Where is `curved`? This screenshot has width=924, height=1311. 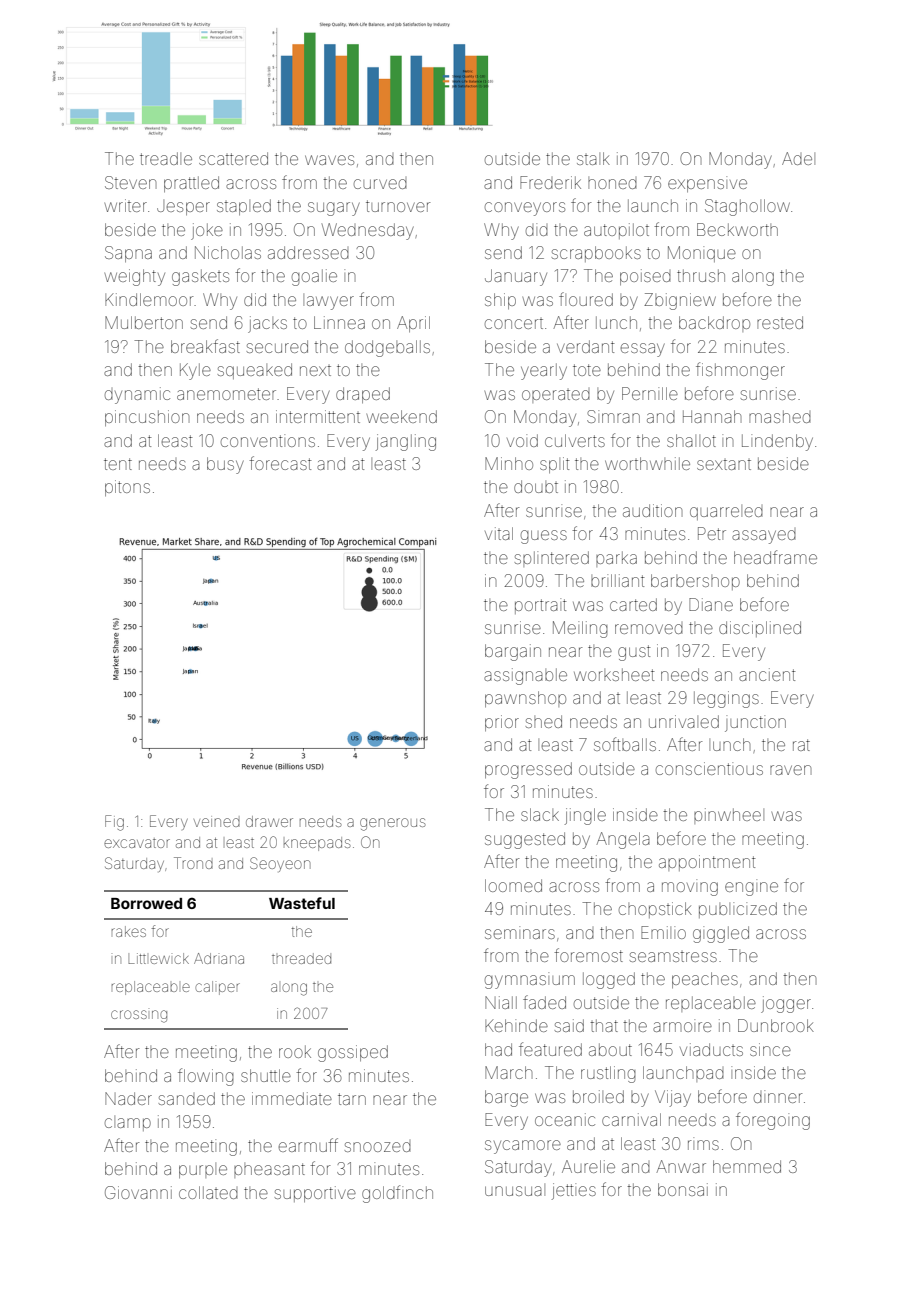
curved is located at coordinates (380, 184).
